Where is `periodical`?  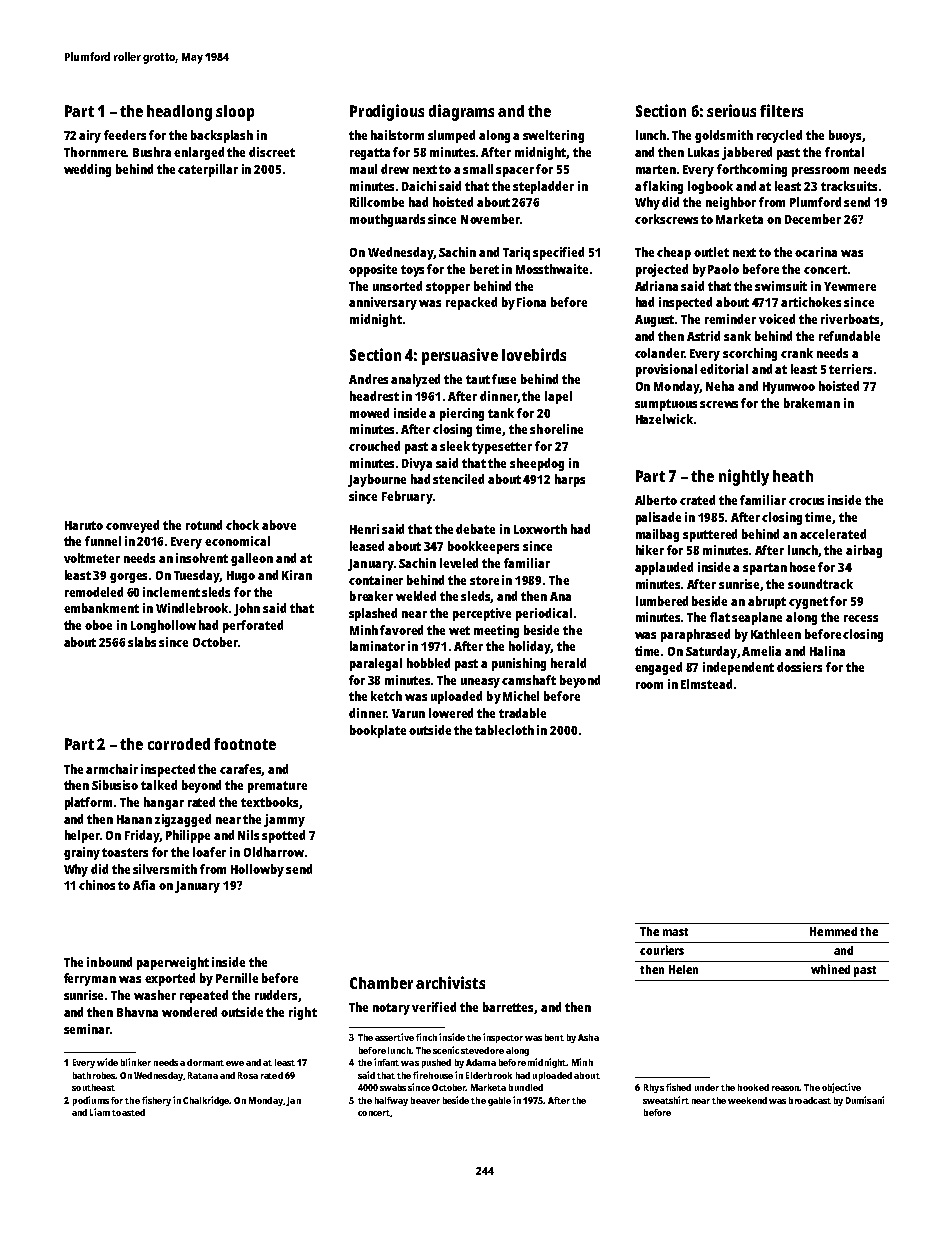 periodical is located at coordinates (544, 614).
